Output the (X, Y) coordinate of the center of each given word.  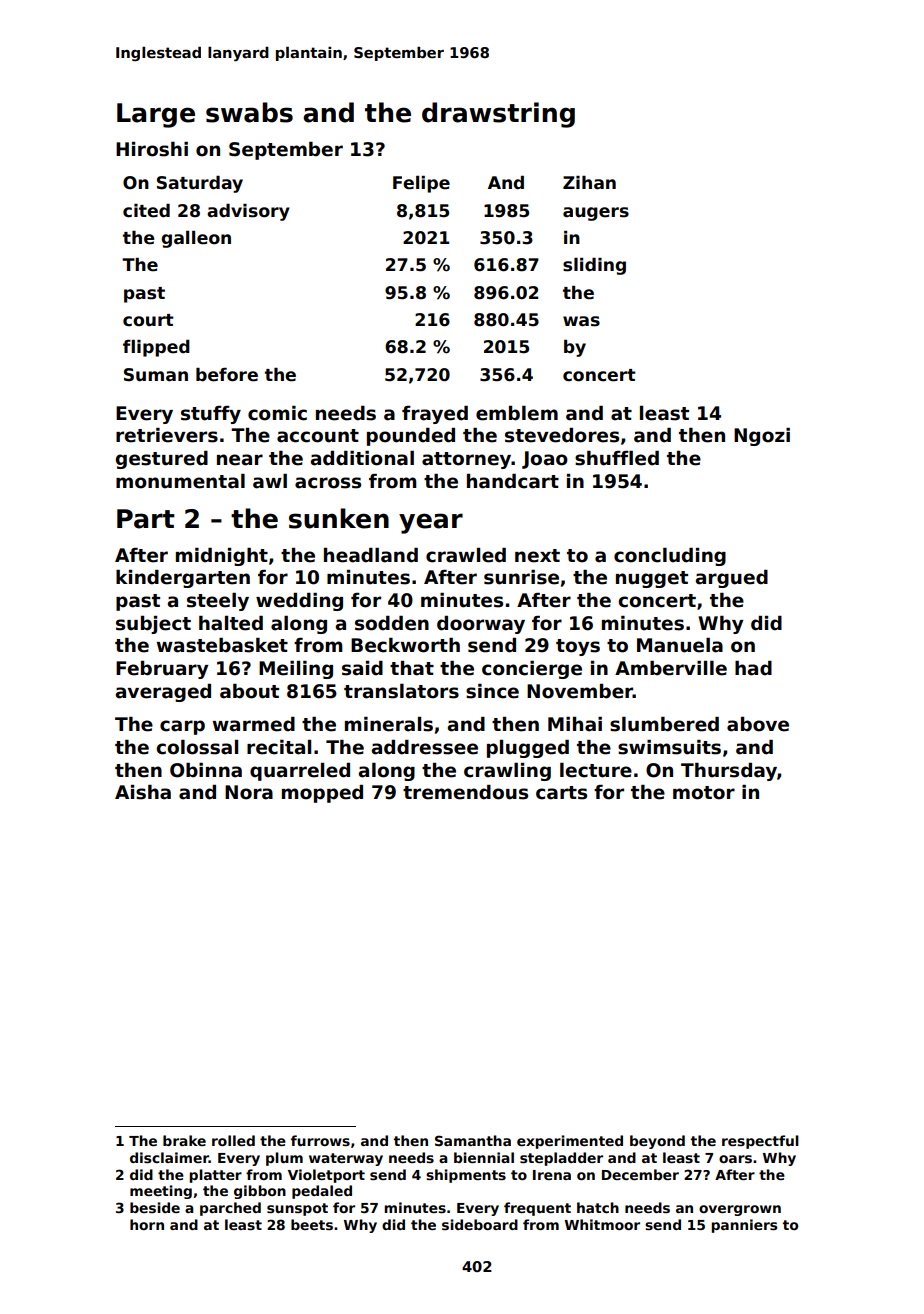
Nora (249, 792)
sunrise (521, 577)
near (240, 460)
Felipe (421, 184)
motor (704, 793)
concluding (670, 557)
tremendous (465, 792)
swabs (249, 112)
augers (596, 214)
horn (147, 1224)
